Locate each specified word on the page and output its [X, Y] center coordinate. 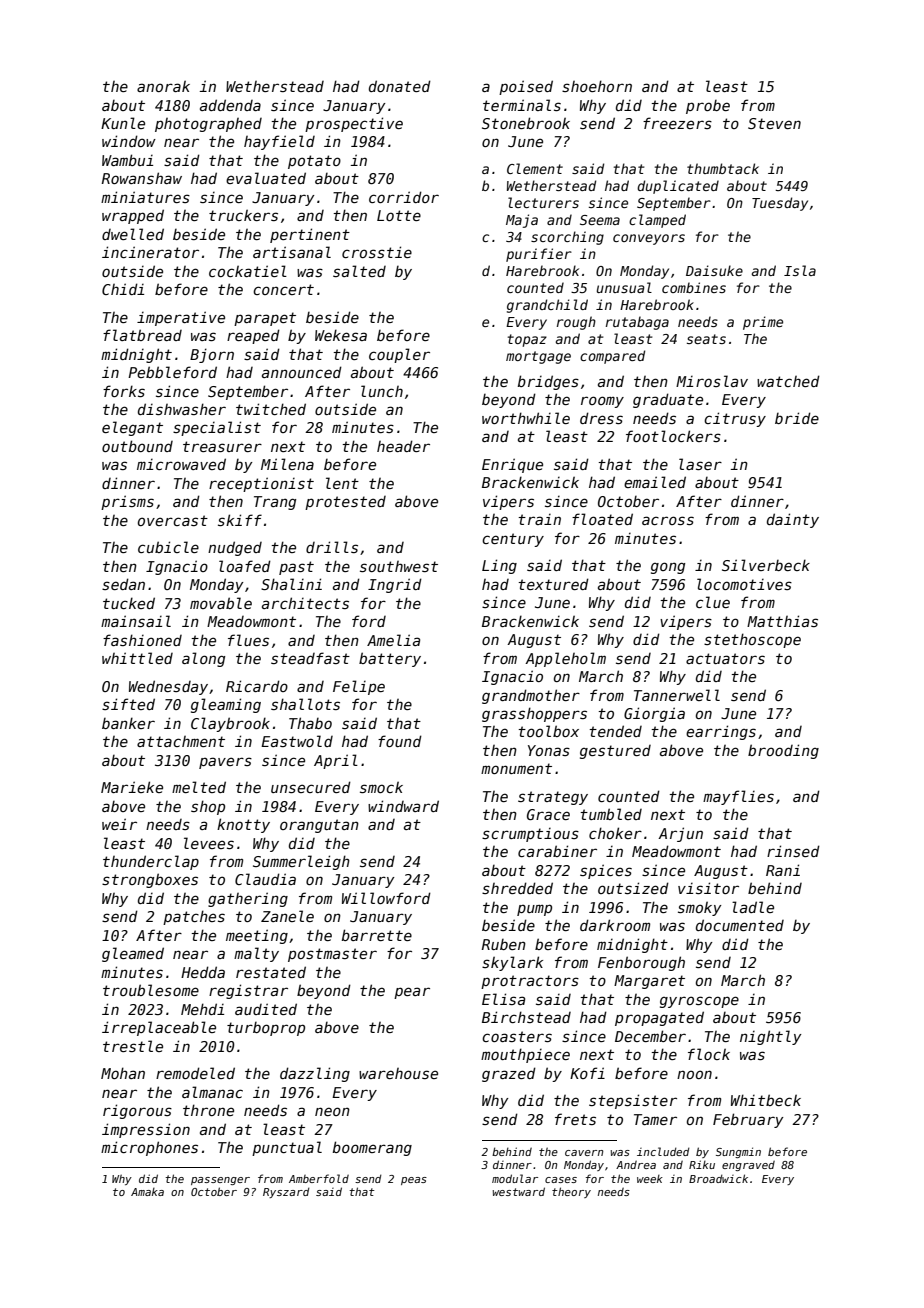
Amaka [147, 1192]
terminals [522, 105]
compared [612, 357]
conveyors [649, 239]
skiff [240, 520]
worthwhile [526, 418]
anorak [163, 86]
